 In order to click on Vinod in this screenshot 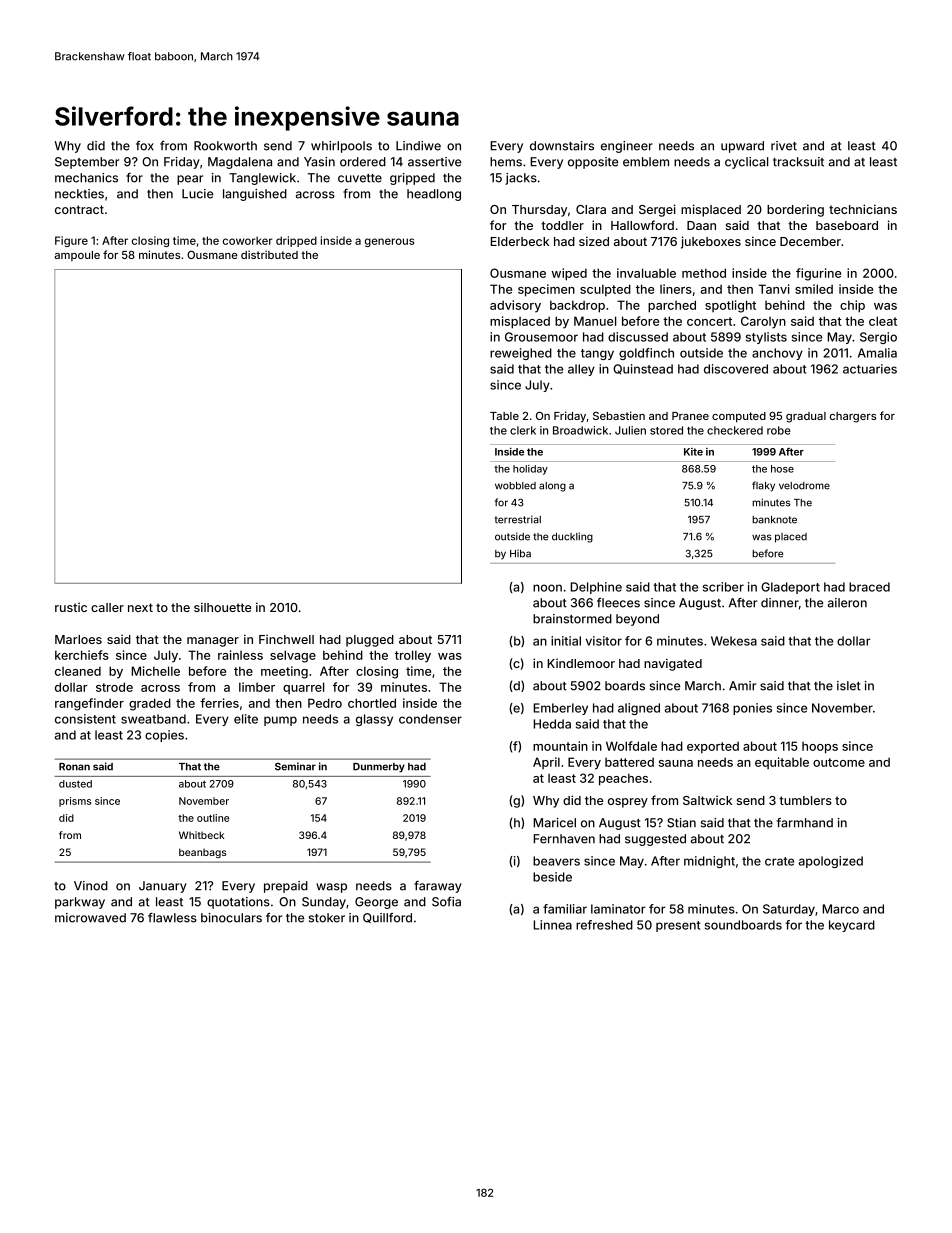, I will do `click(91, 886)`.
